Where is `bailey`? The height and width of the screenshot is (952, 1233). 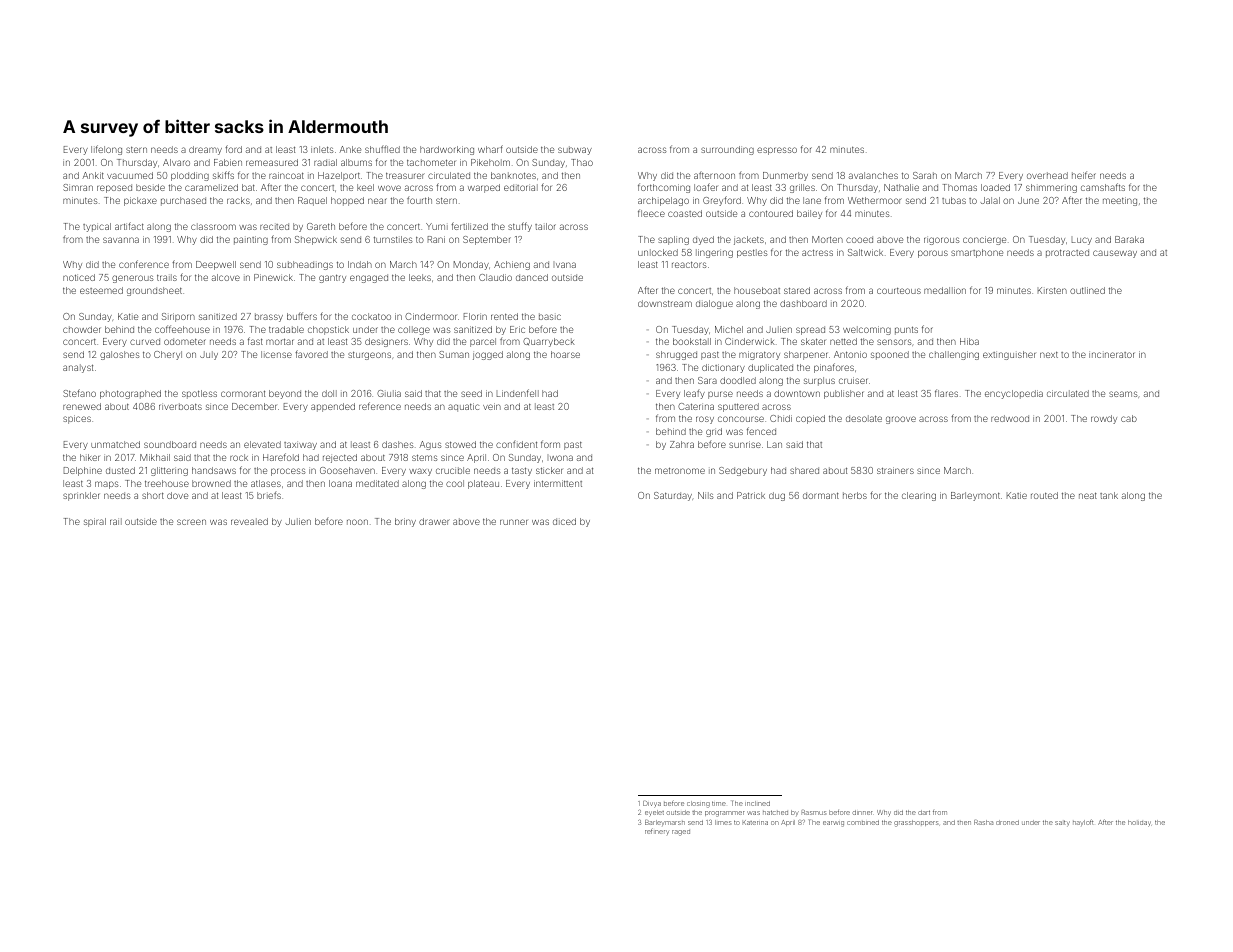 bailey is located at coordinates (809, 214).
